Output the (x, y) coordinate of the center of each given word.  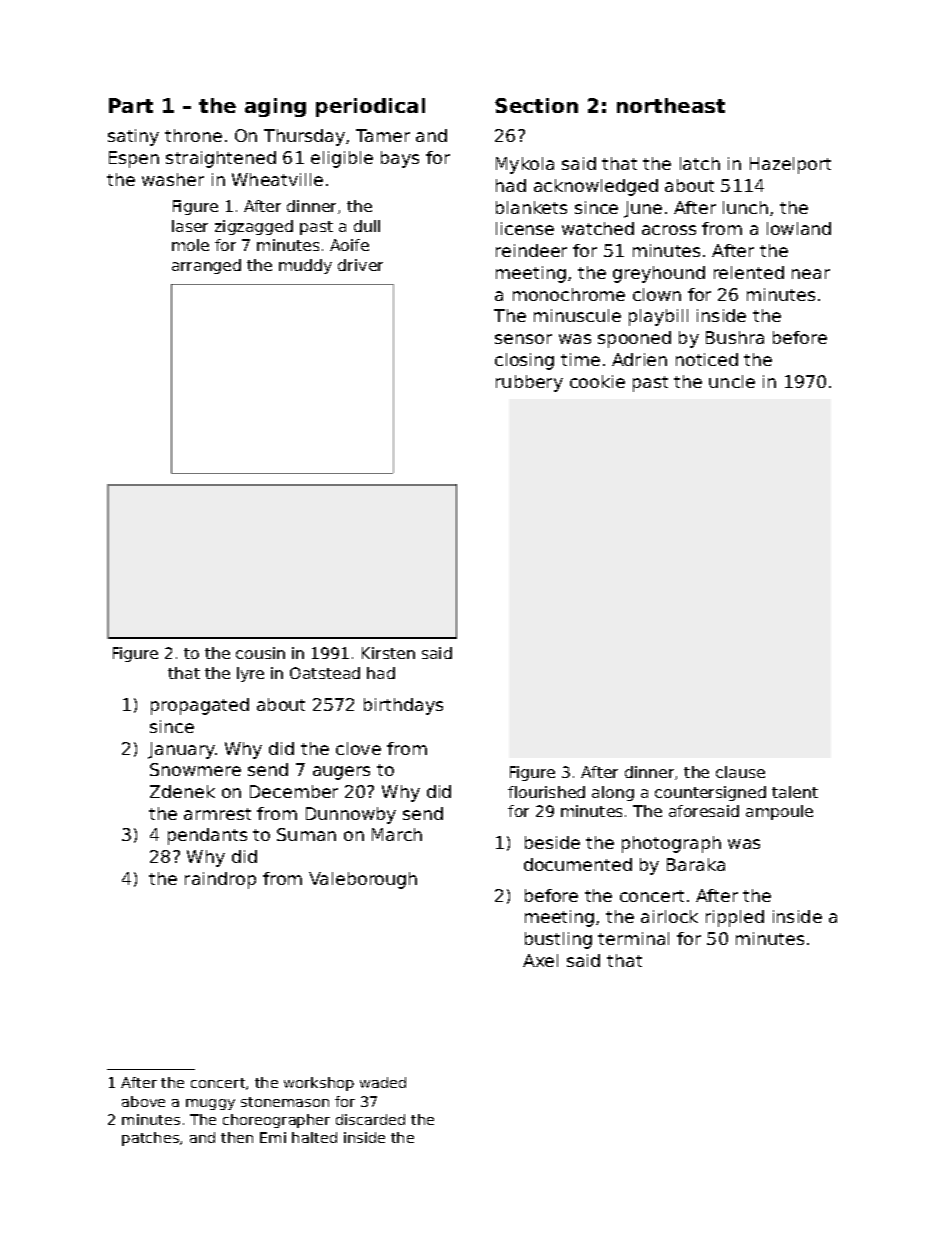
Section (536, 105)
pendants (207, 836)
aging (275, 107)
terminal (633, 938)
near (811, 274)
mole (190, 245)
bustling (558, 940)
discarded (370, 1119)
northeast (671, 105)
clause (740, 772)
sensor (523, 339)
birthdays (403, 706)
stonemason (285, 1102)
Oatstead (325, 673)
